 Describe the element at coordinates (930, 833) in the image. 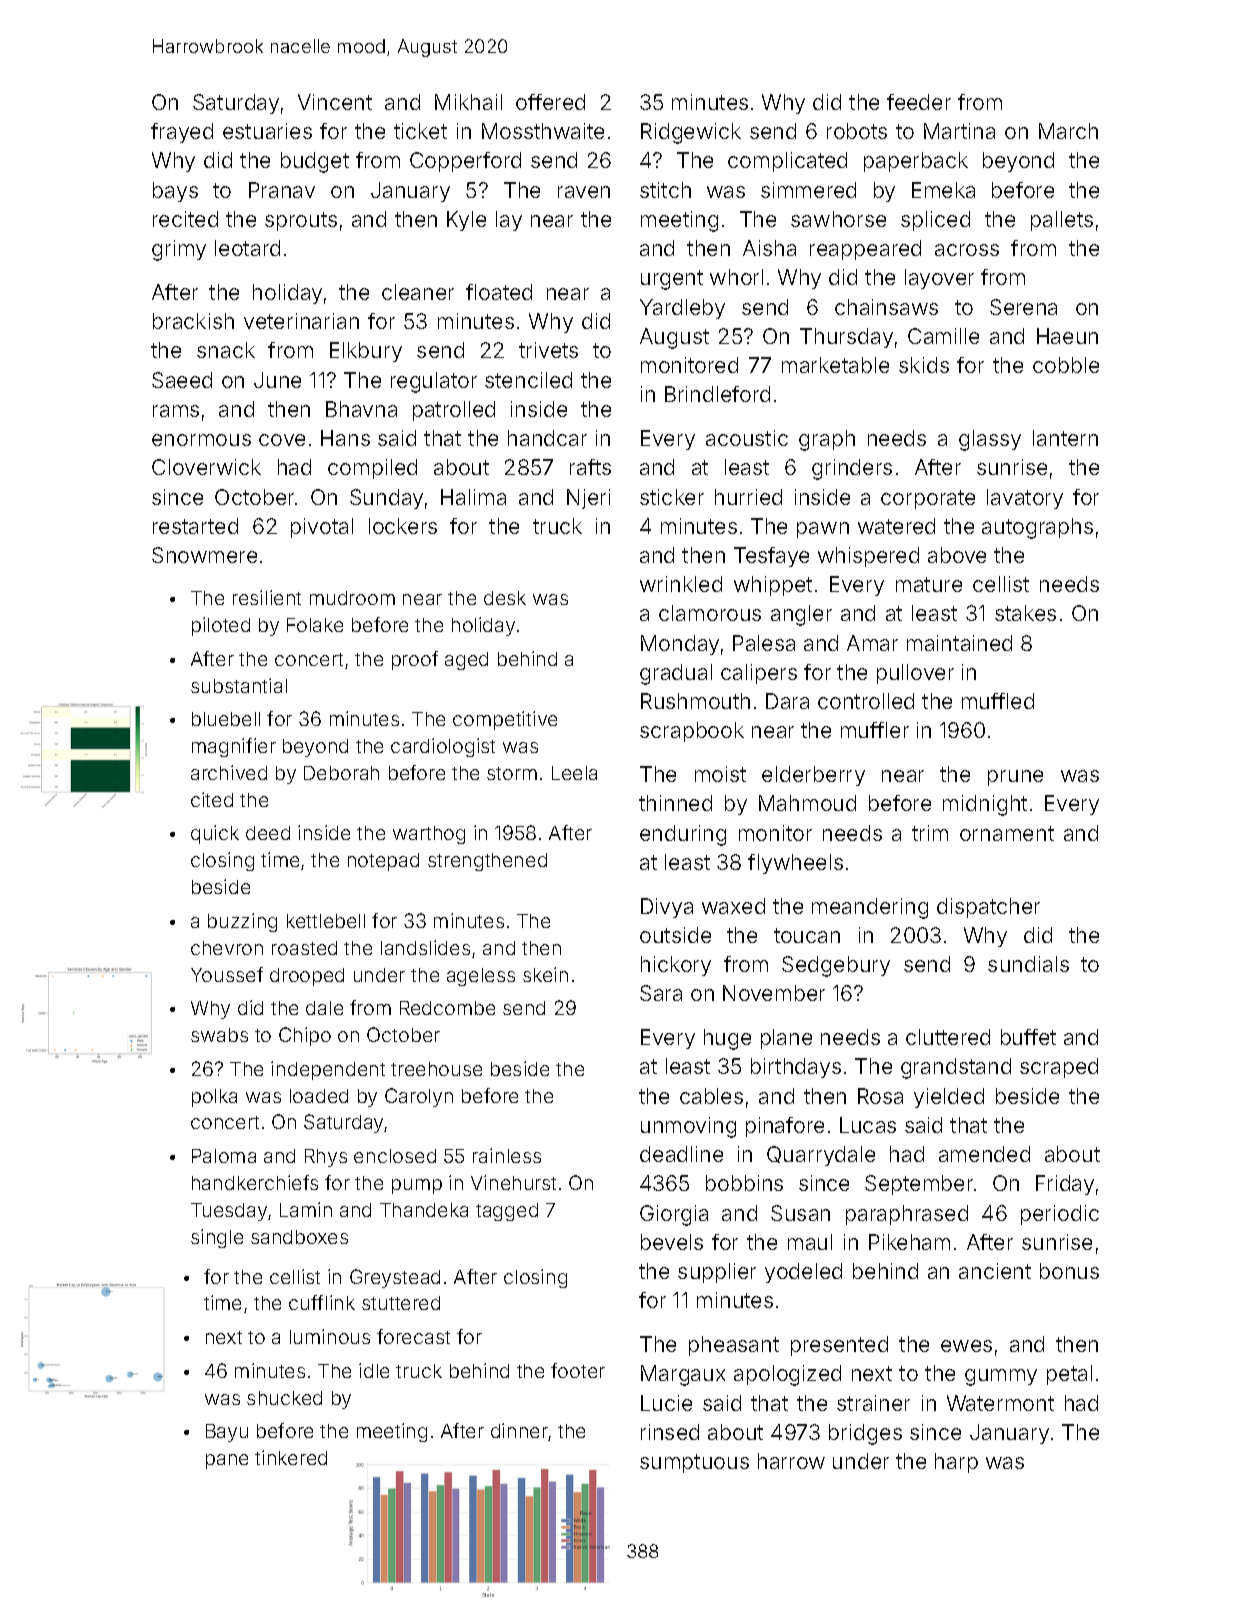

I see `trim` at that location.
